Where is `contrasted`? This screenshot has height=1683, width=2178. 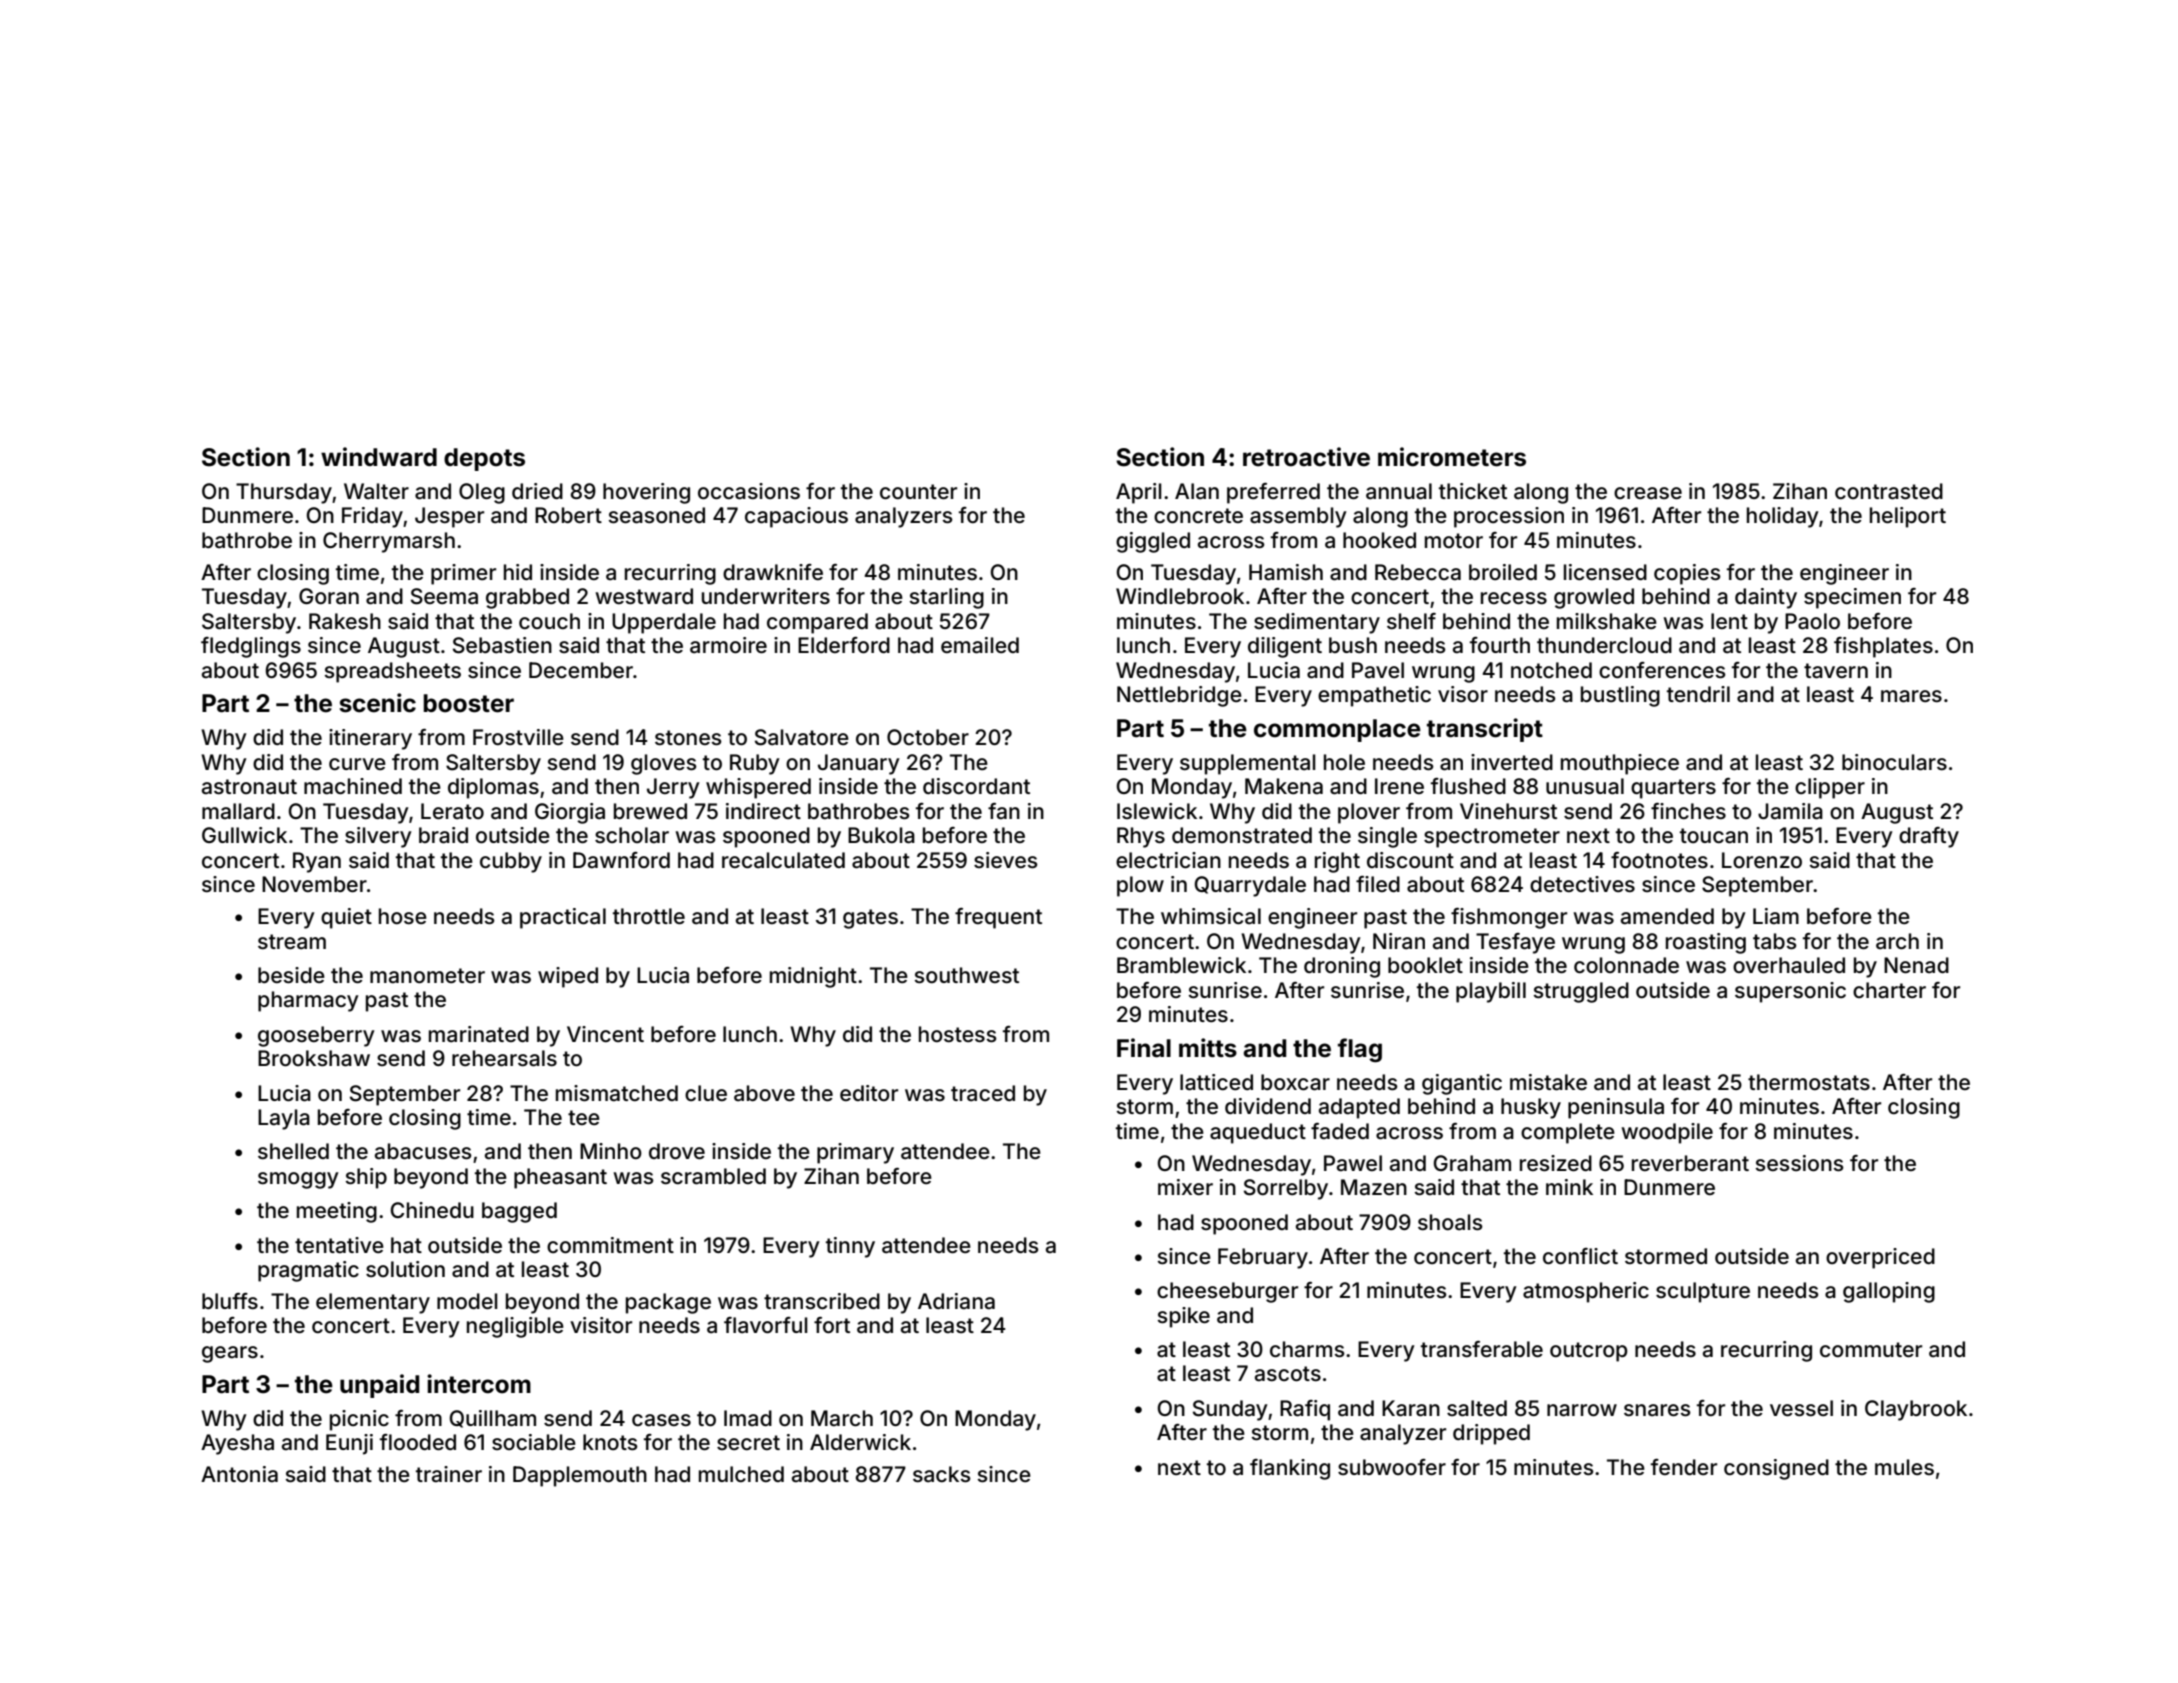
contrasted is located at coordinates (1889, 491).
